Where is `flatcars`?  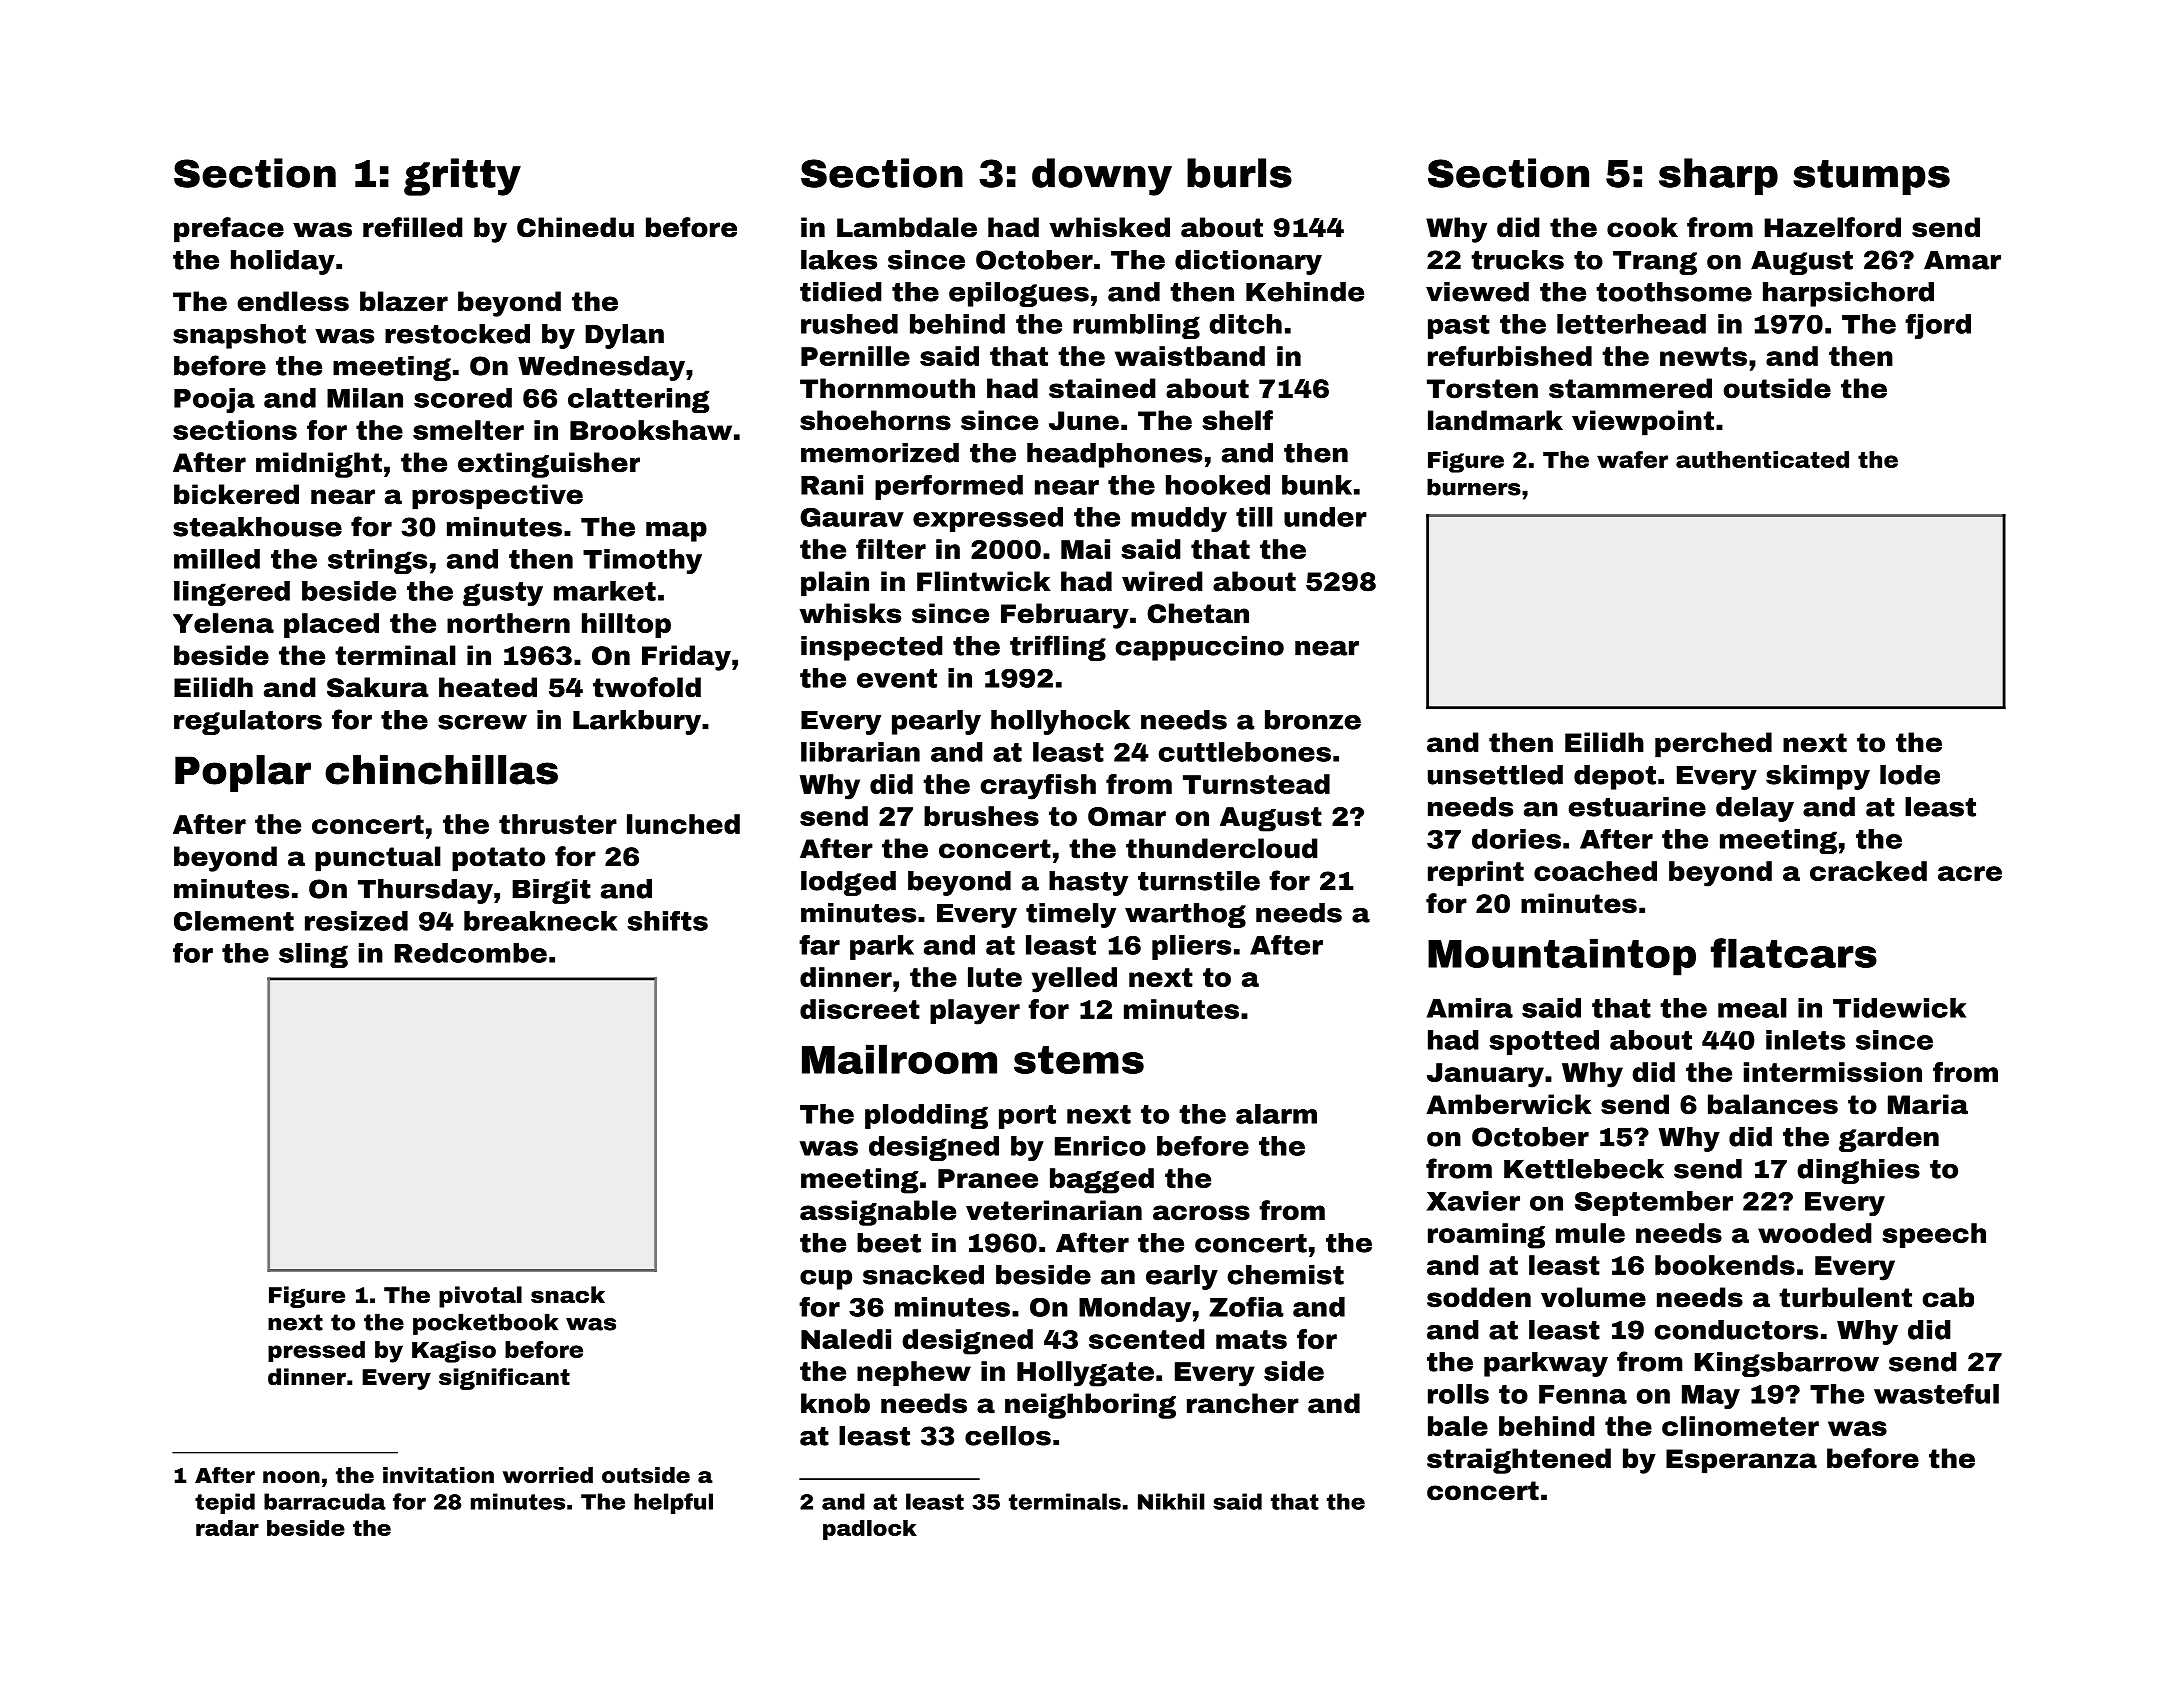
flatcars is located at coordinates (1794, 953).
